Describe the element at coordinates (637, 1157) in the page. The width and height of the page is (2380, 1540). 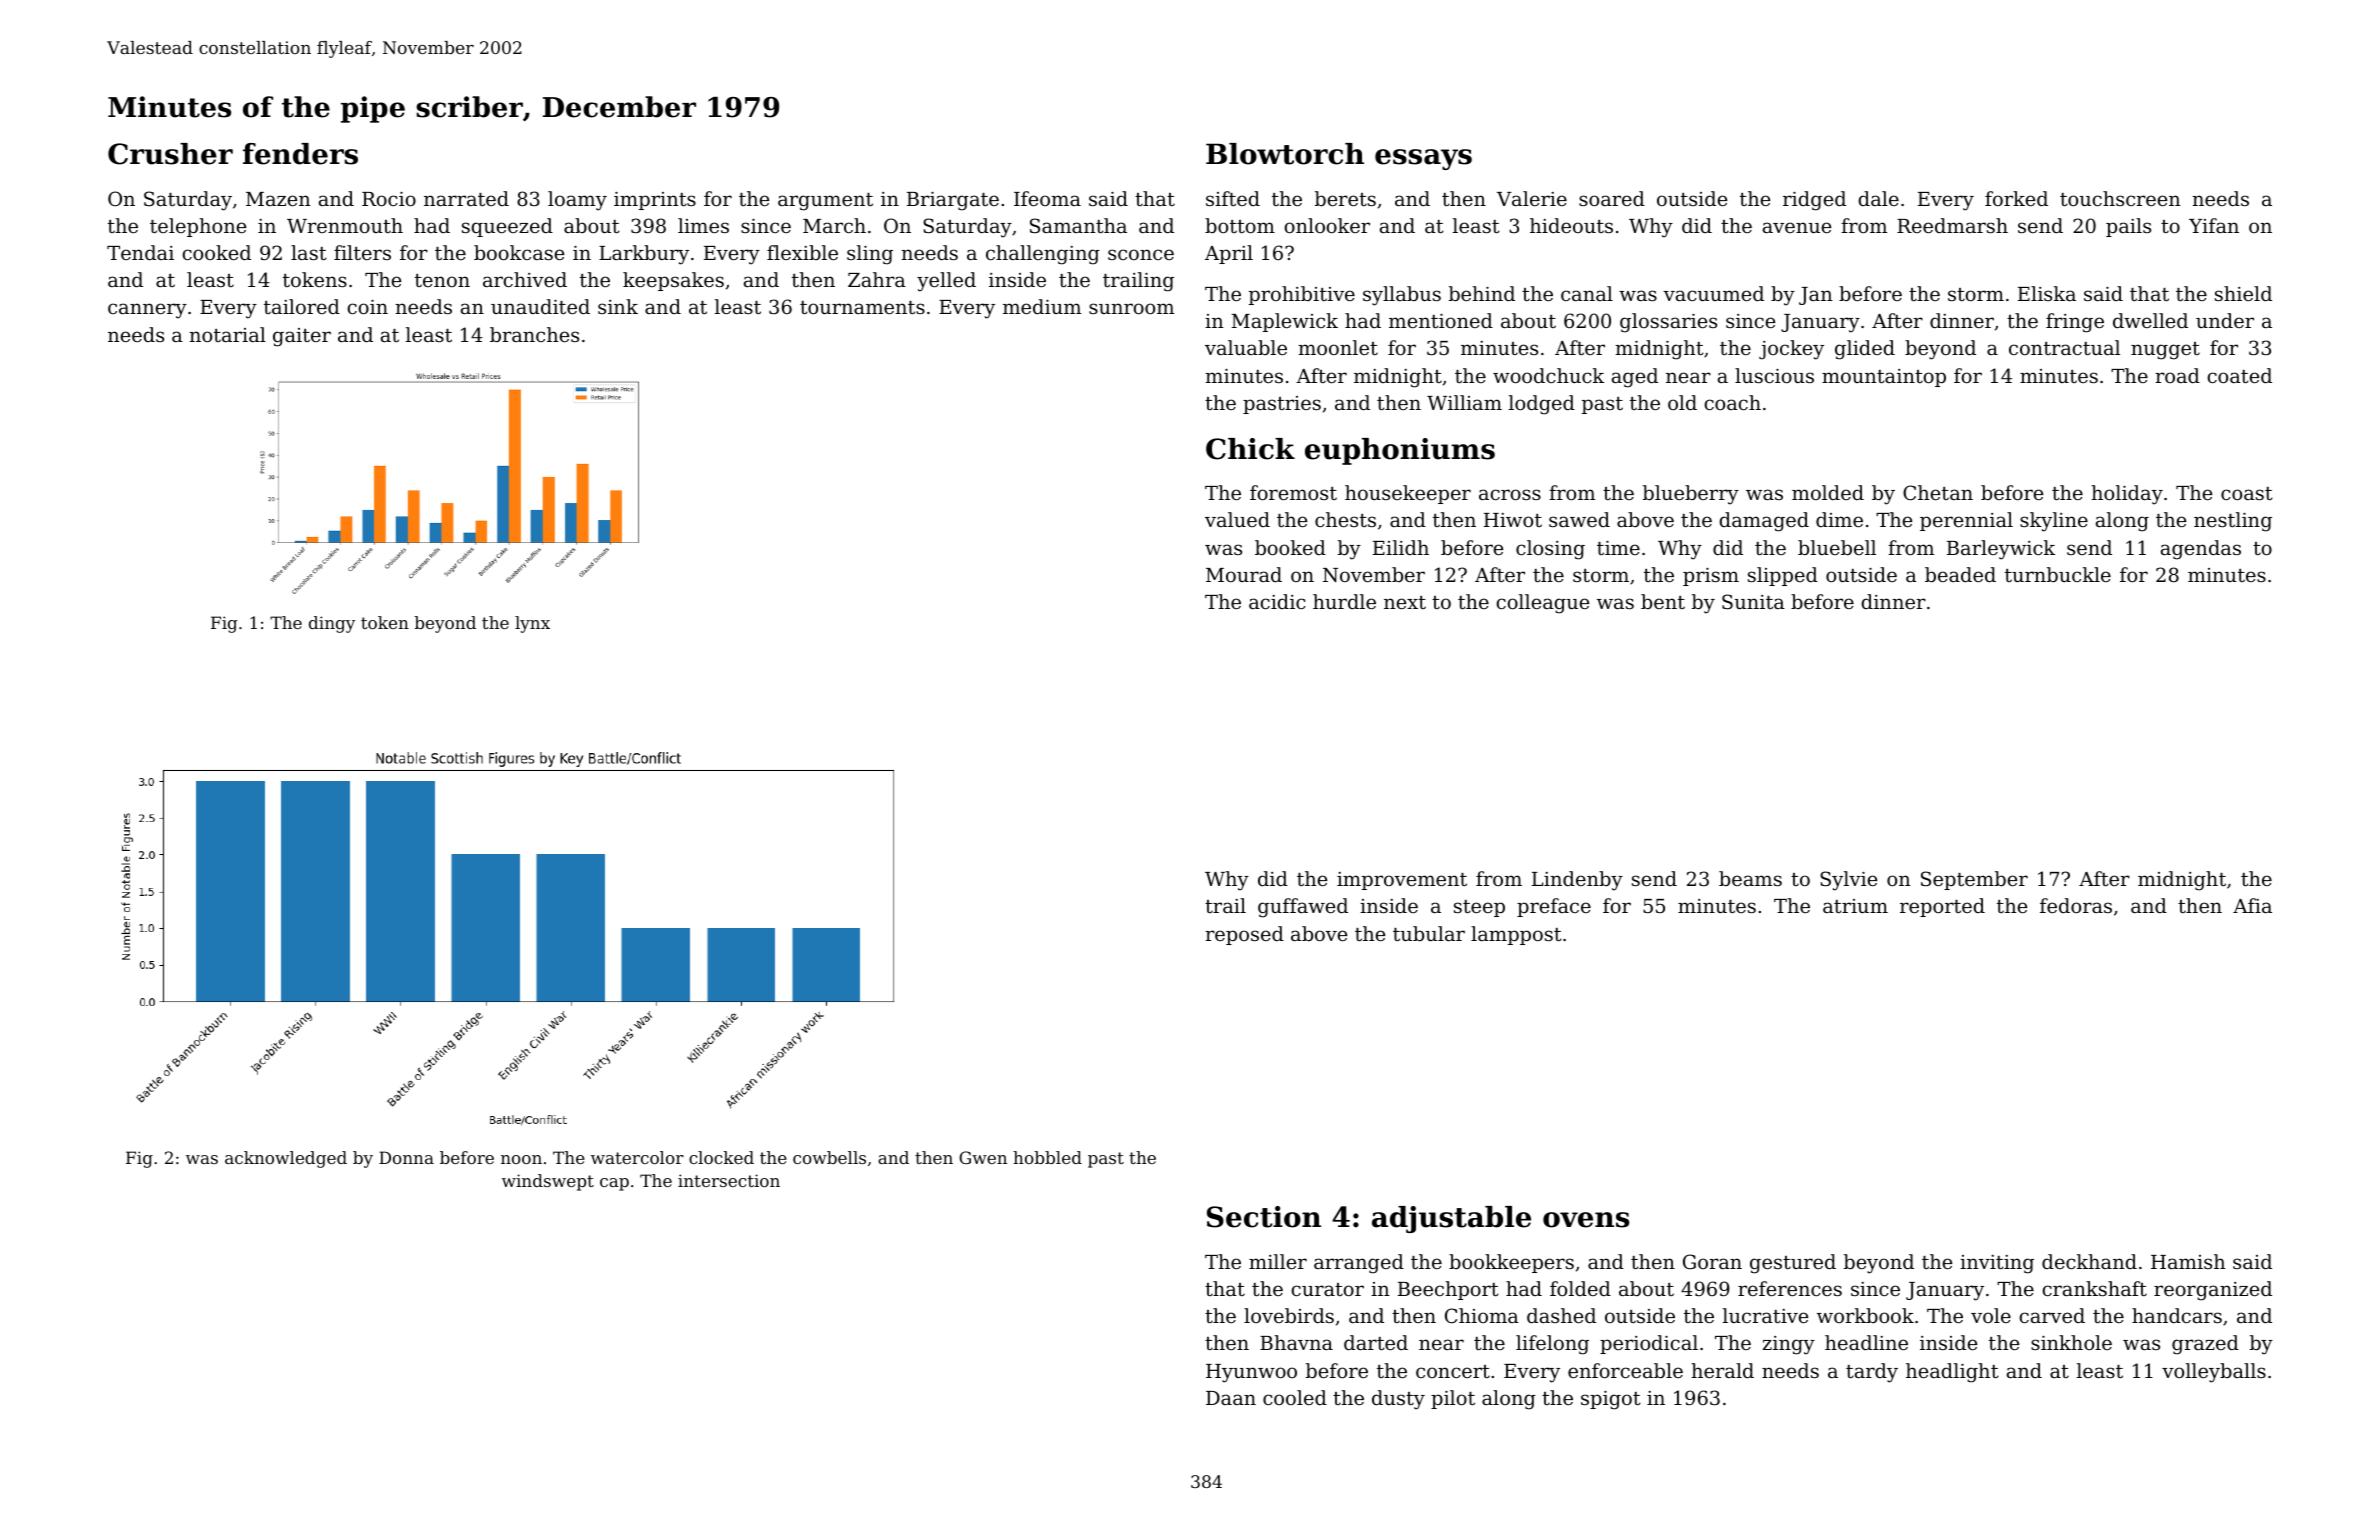
I see `watercolor` at that location.
